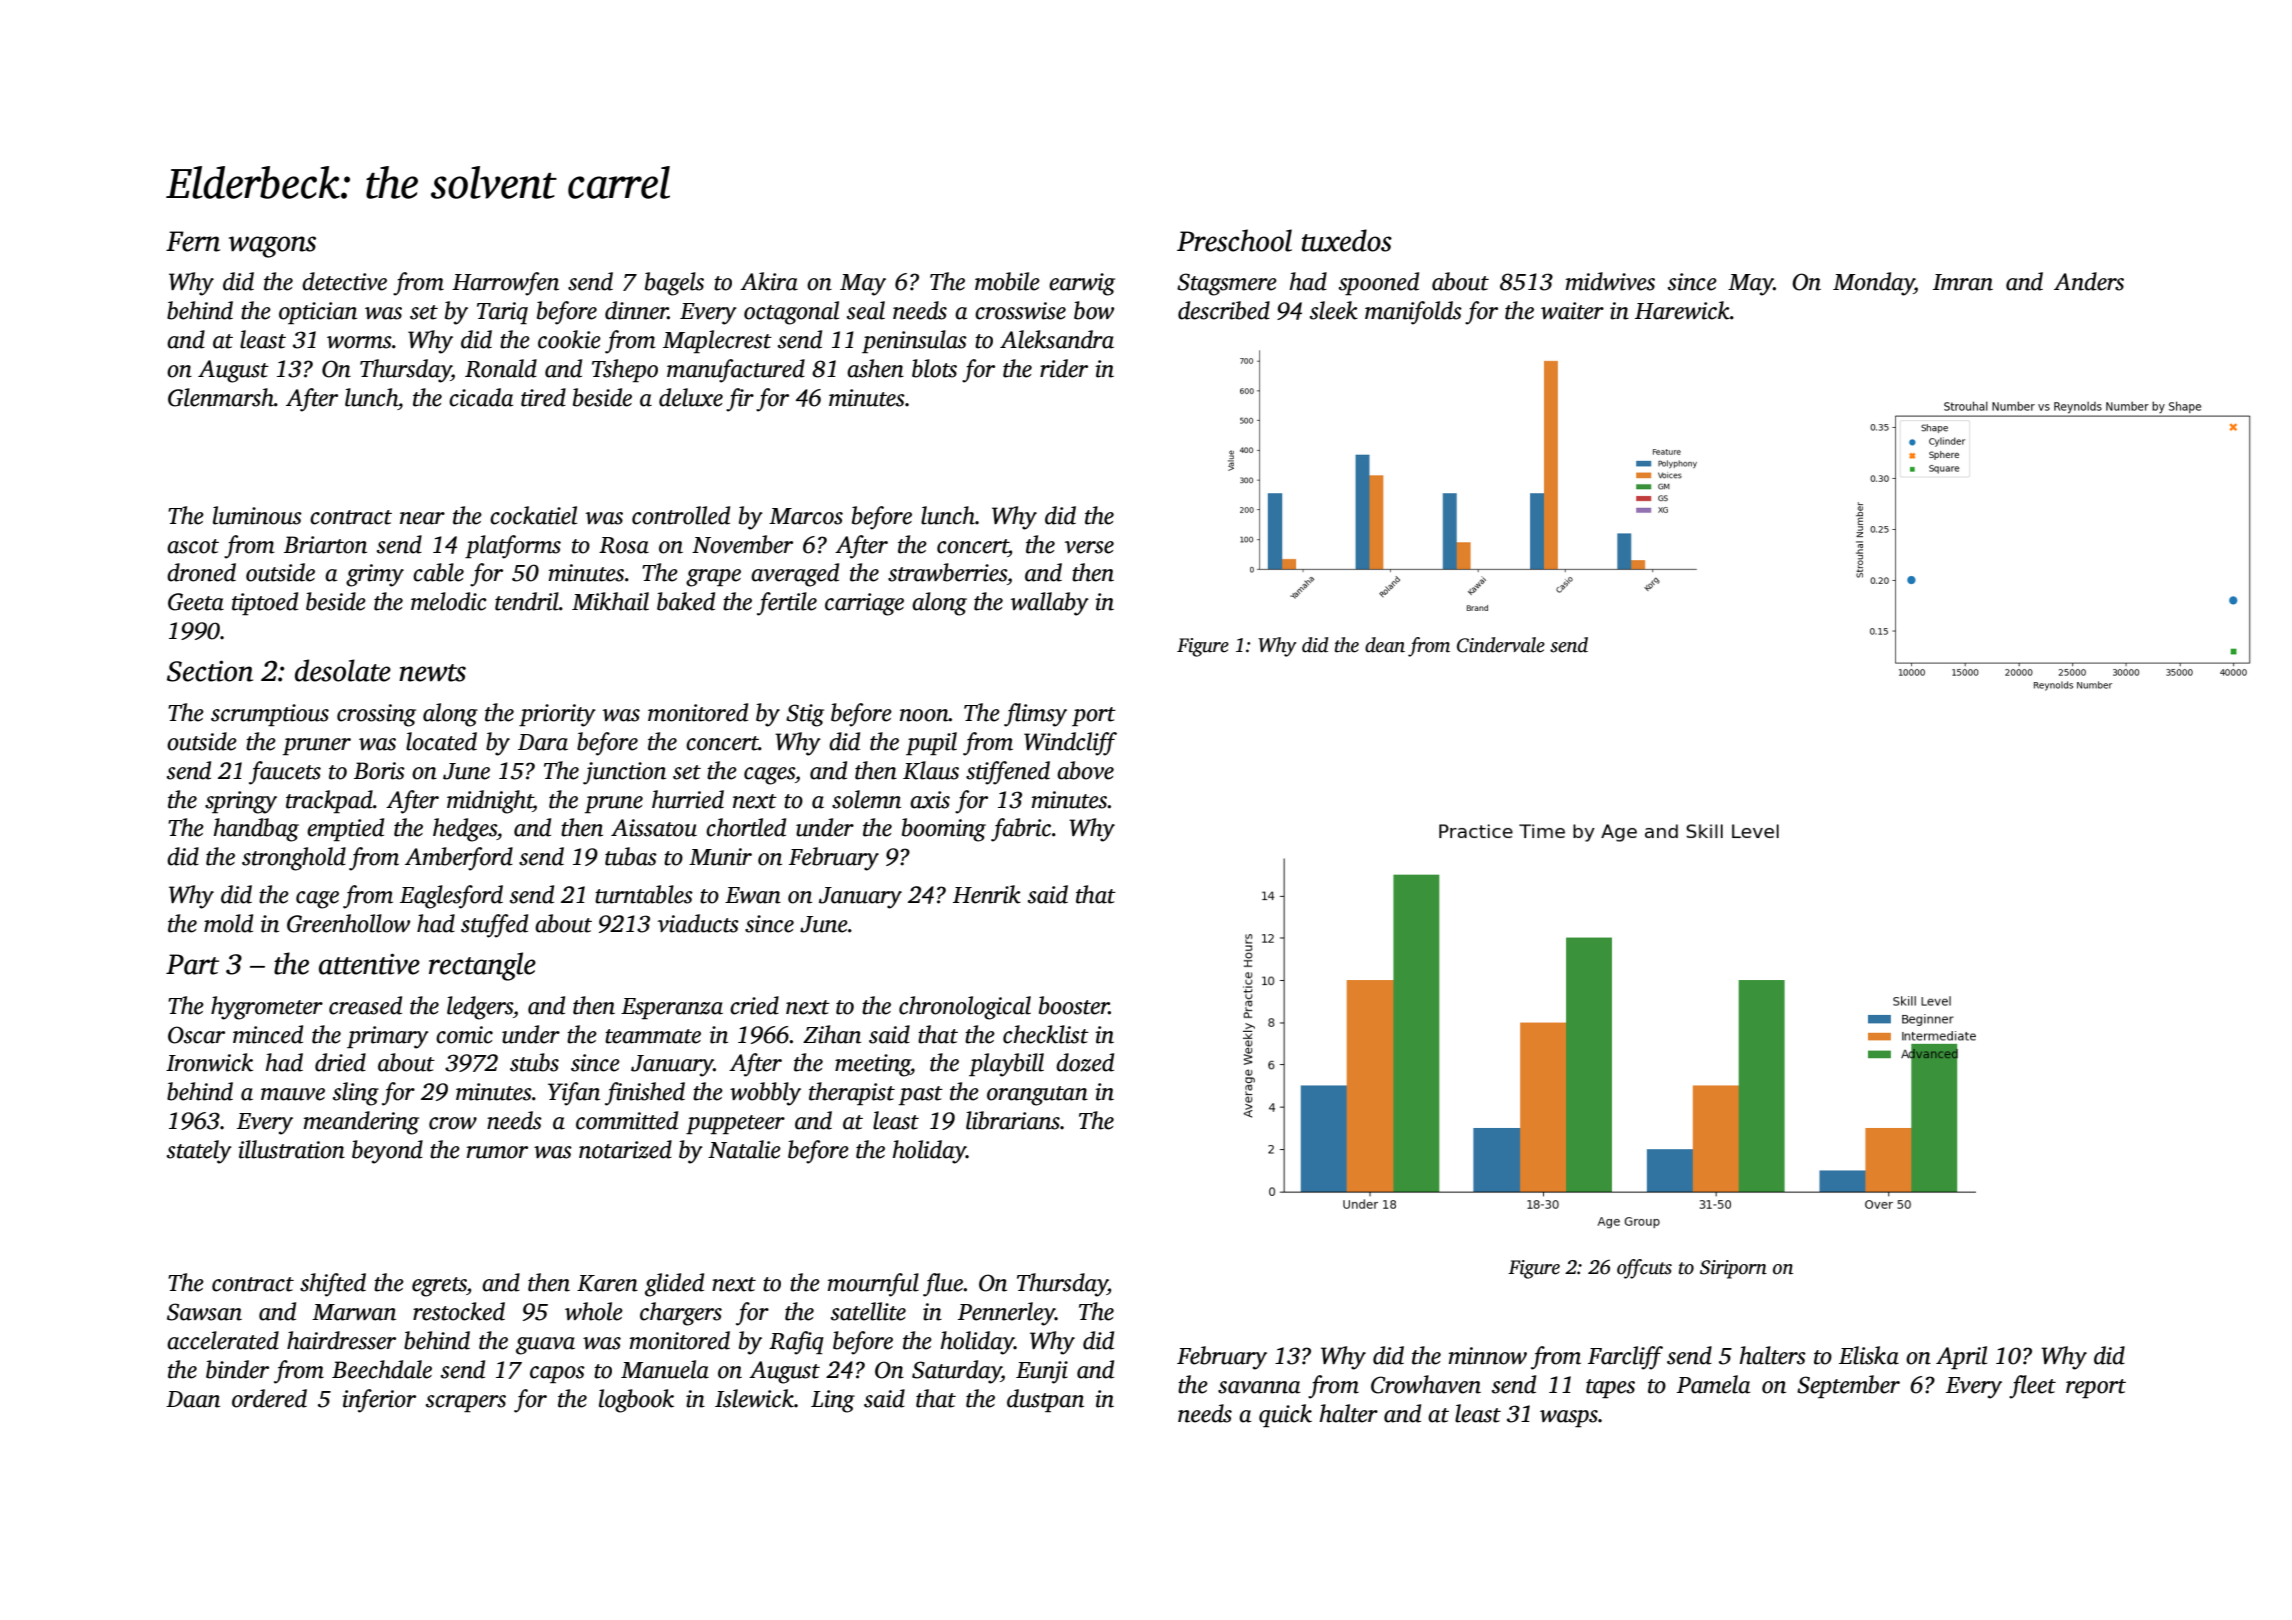 The width and height of the screenshot is (2292, 1620). I want to click on finished, so click(645, 1094).
